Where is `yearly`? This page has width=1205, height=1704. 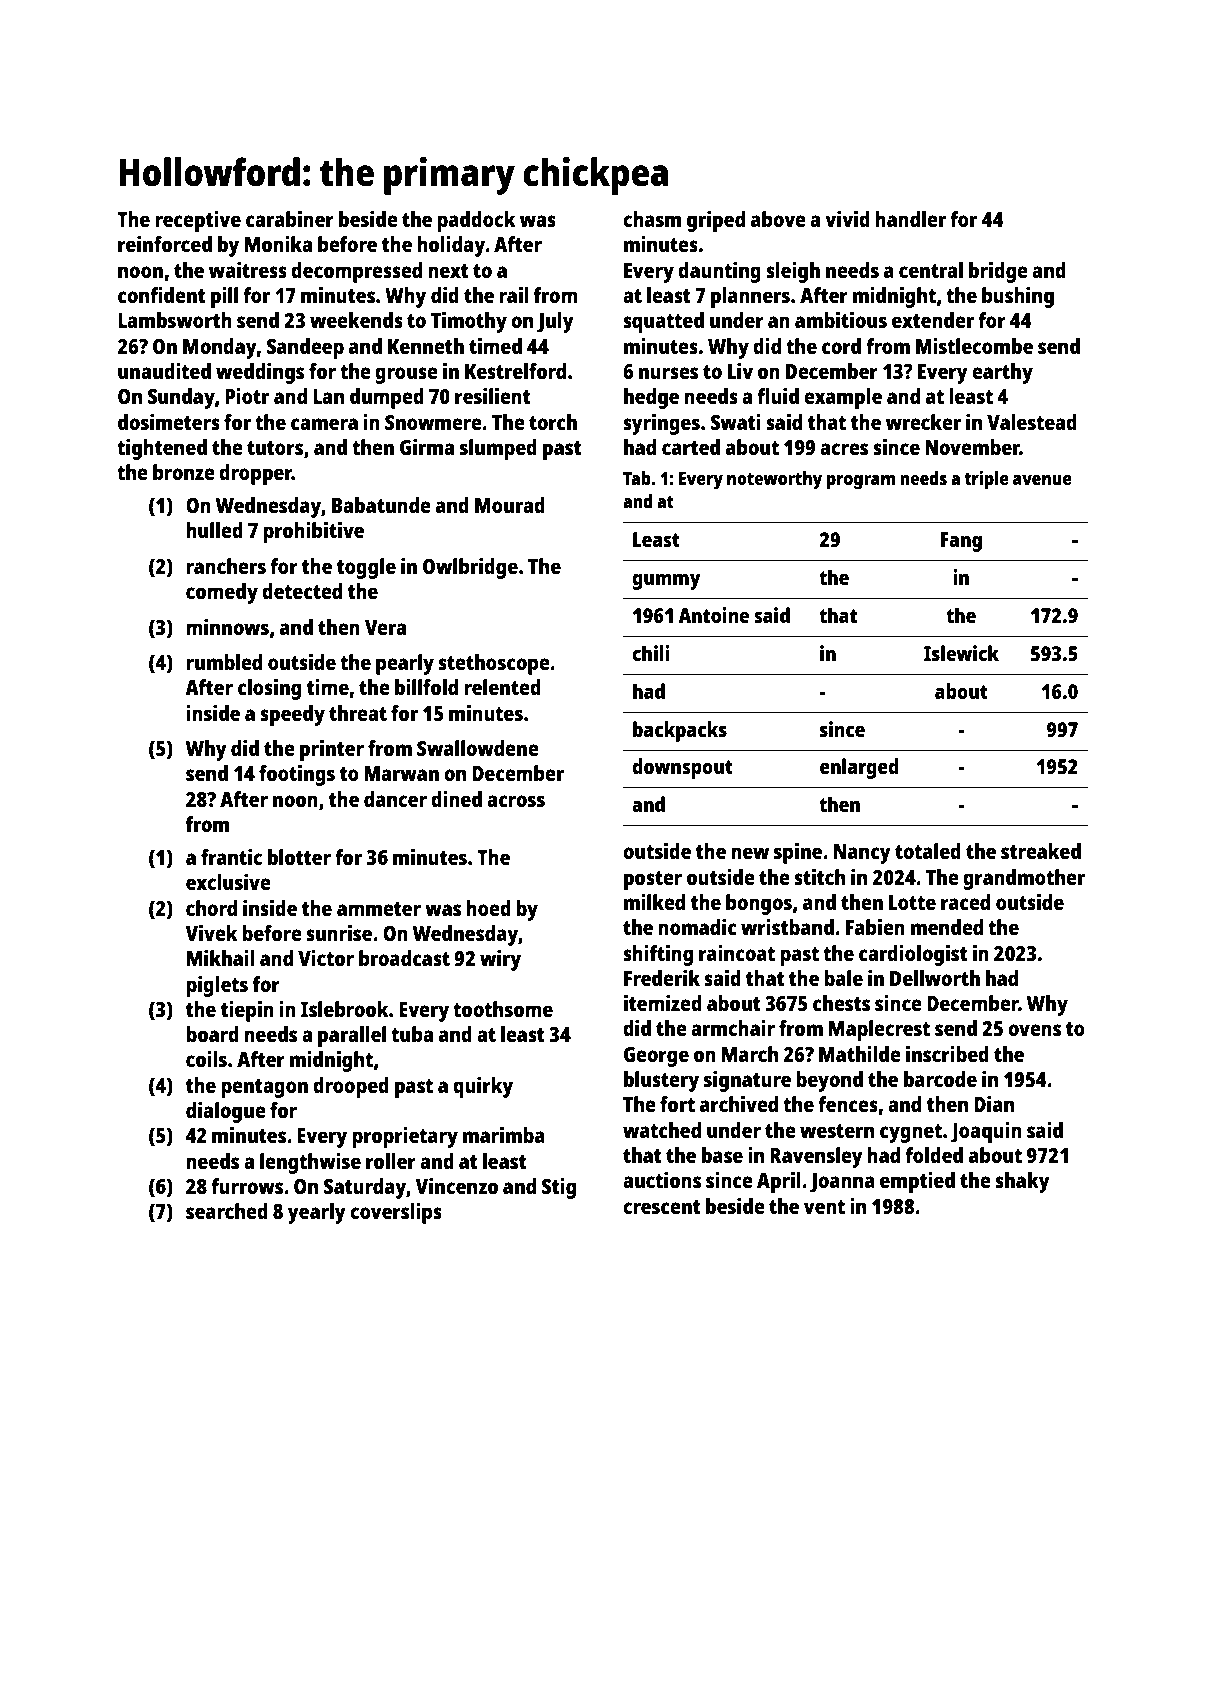 yearly is located at coordinates (317, 1213).
